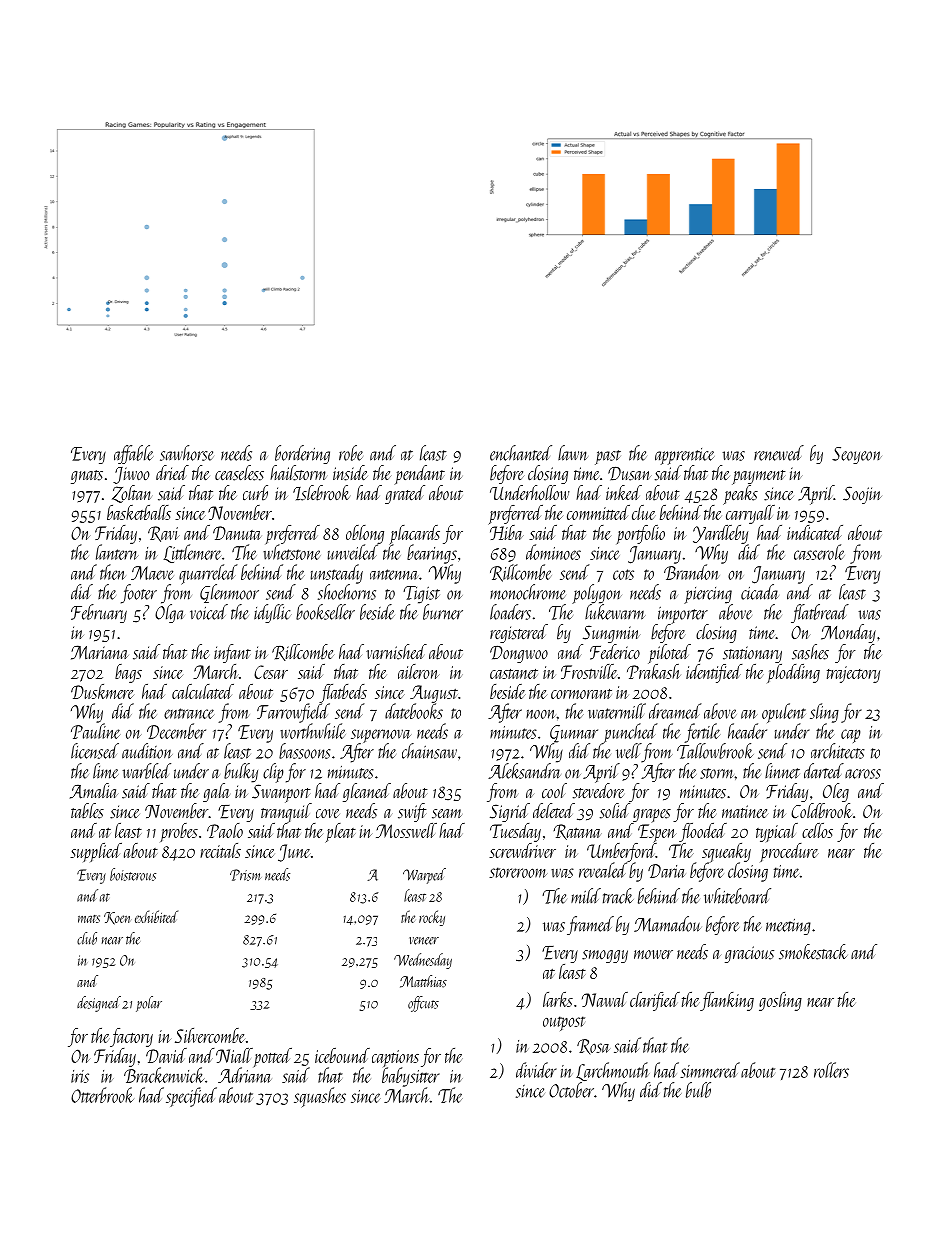  Describe the element at coordinates (819, 552) in the screenshot. I see `casserole` at that location.
